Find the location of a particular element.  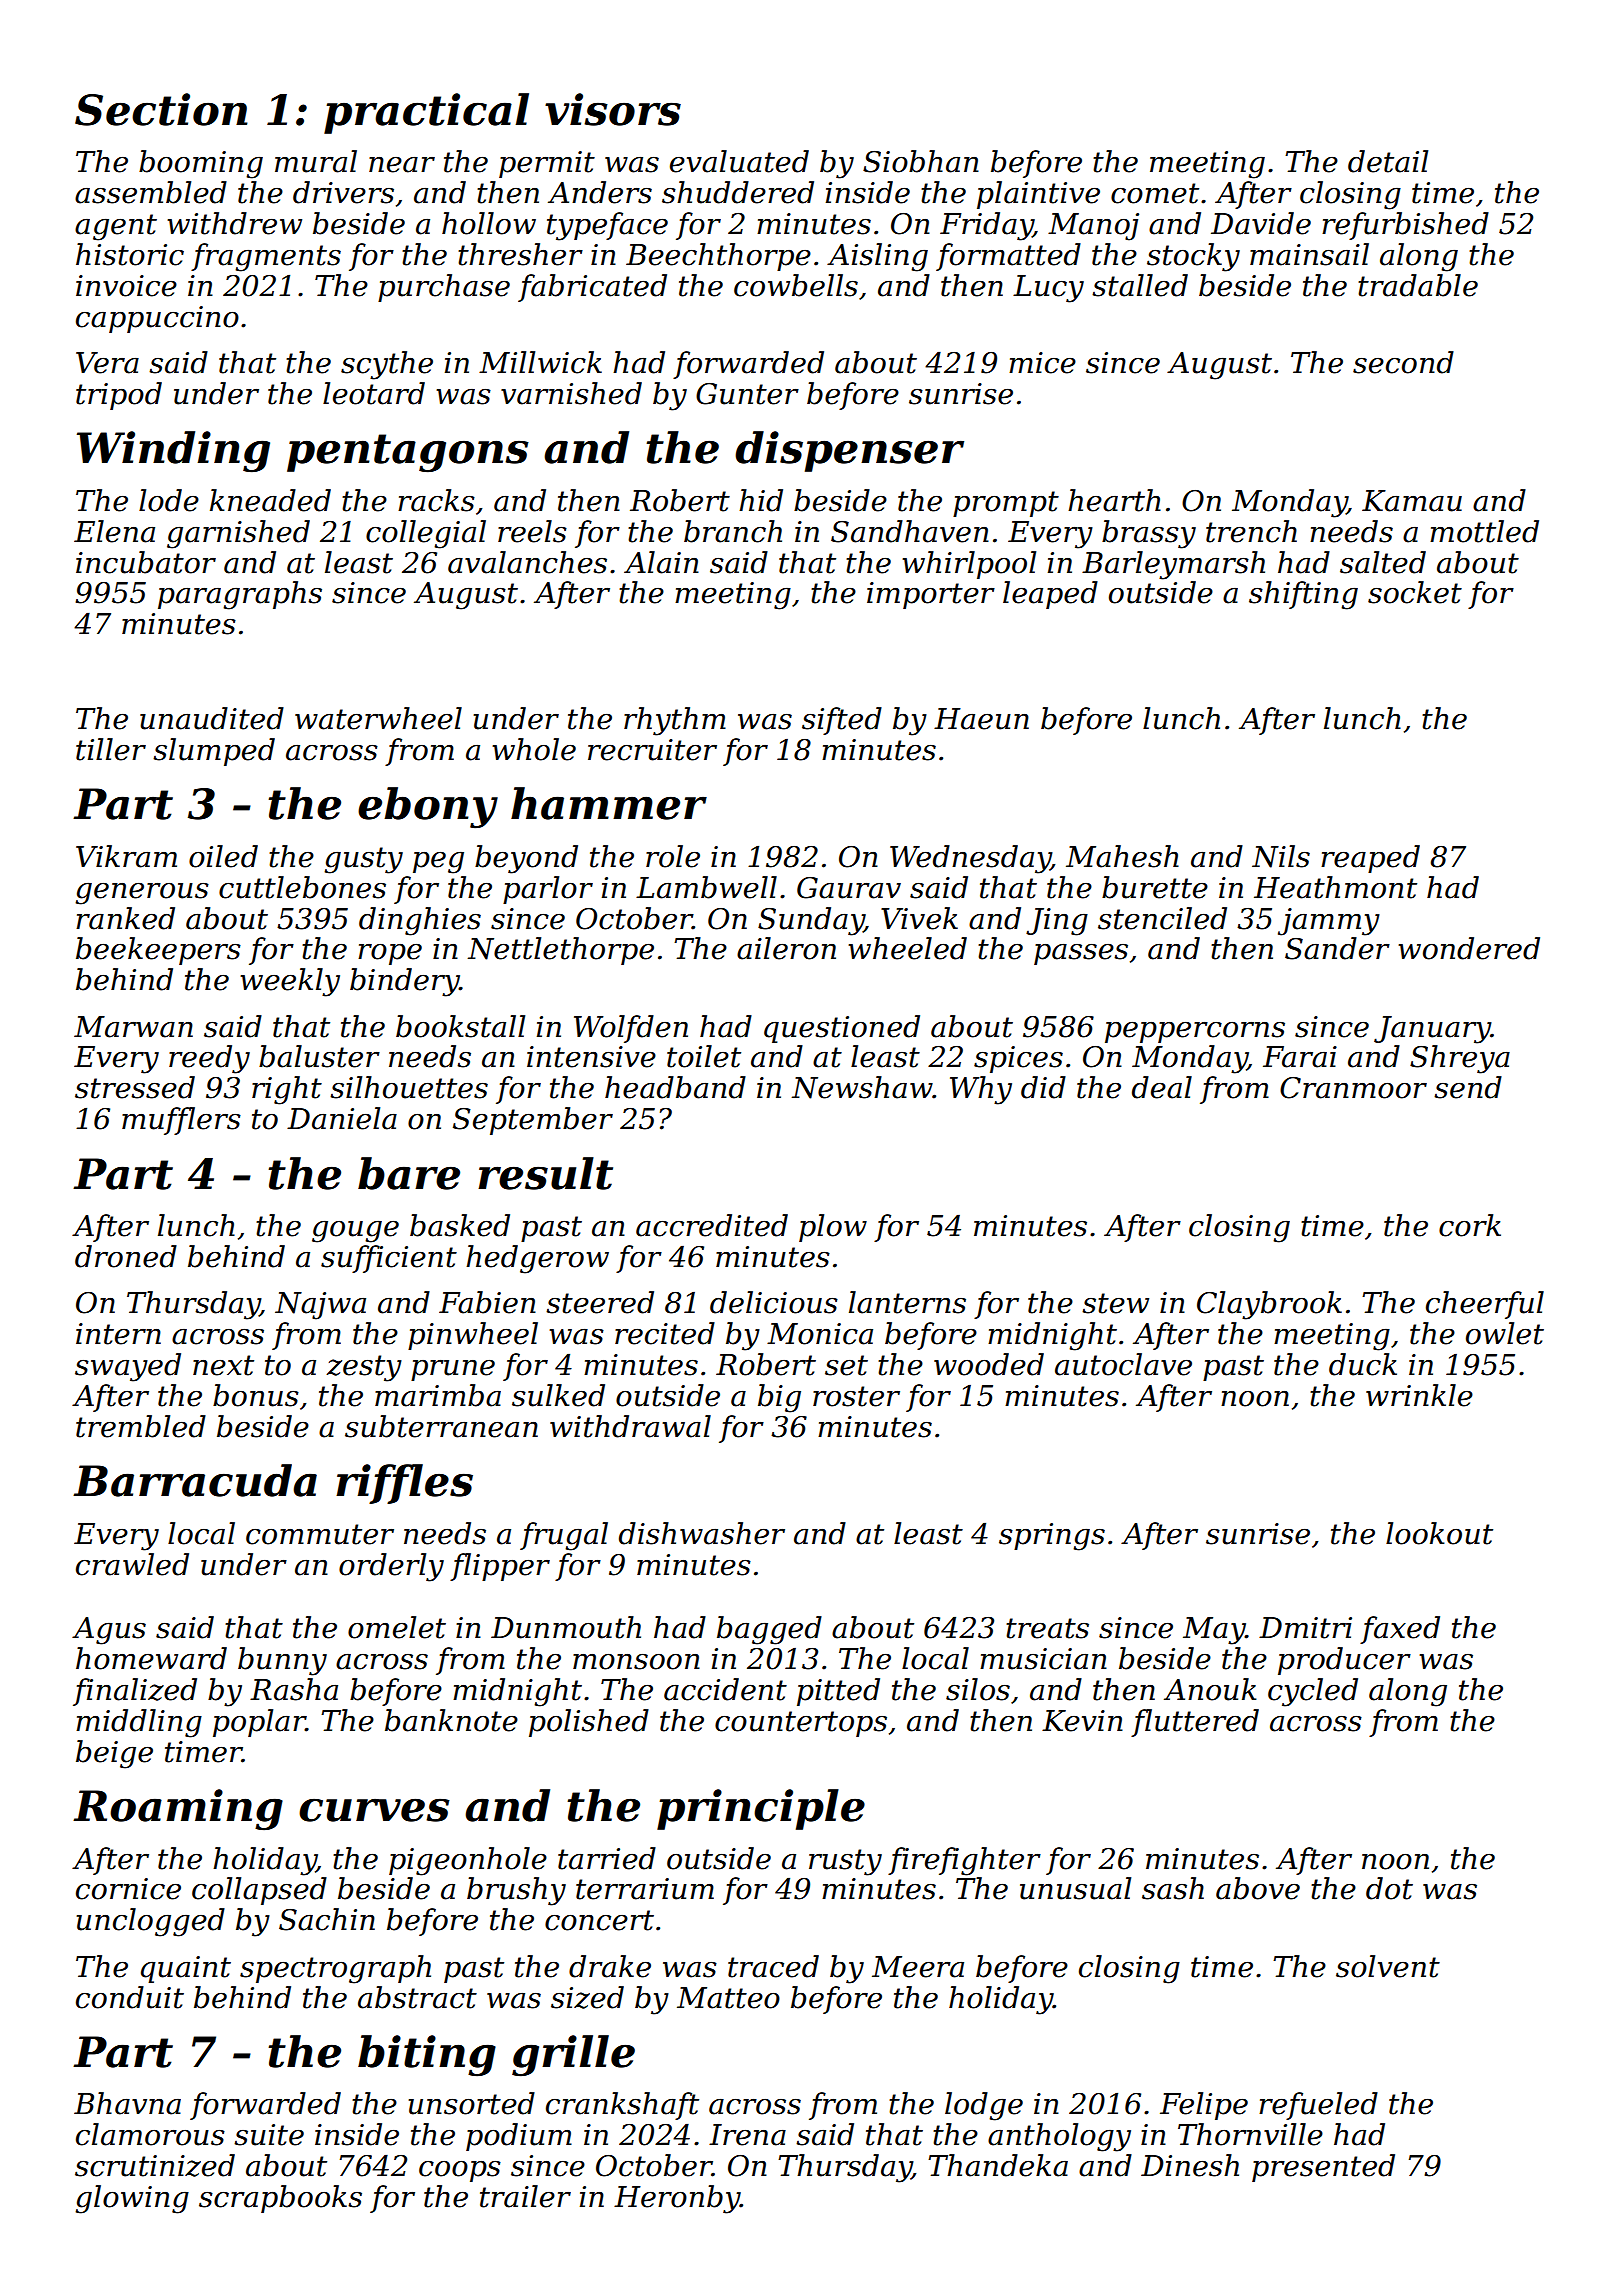

presented is located at coordinates (1323, 2168).
